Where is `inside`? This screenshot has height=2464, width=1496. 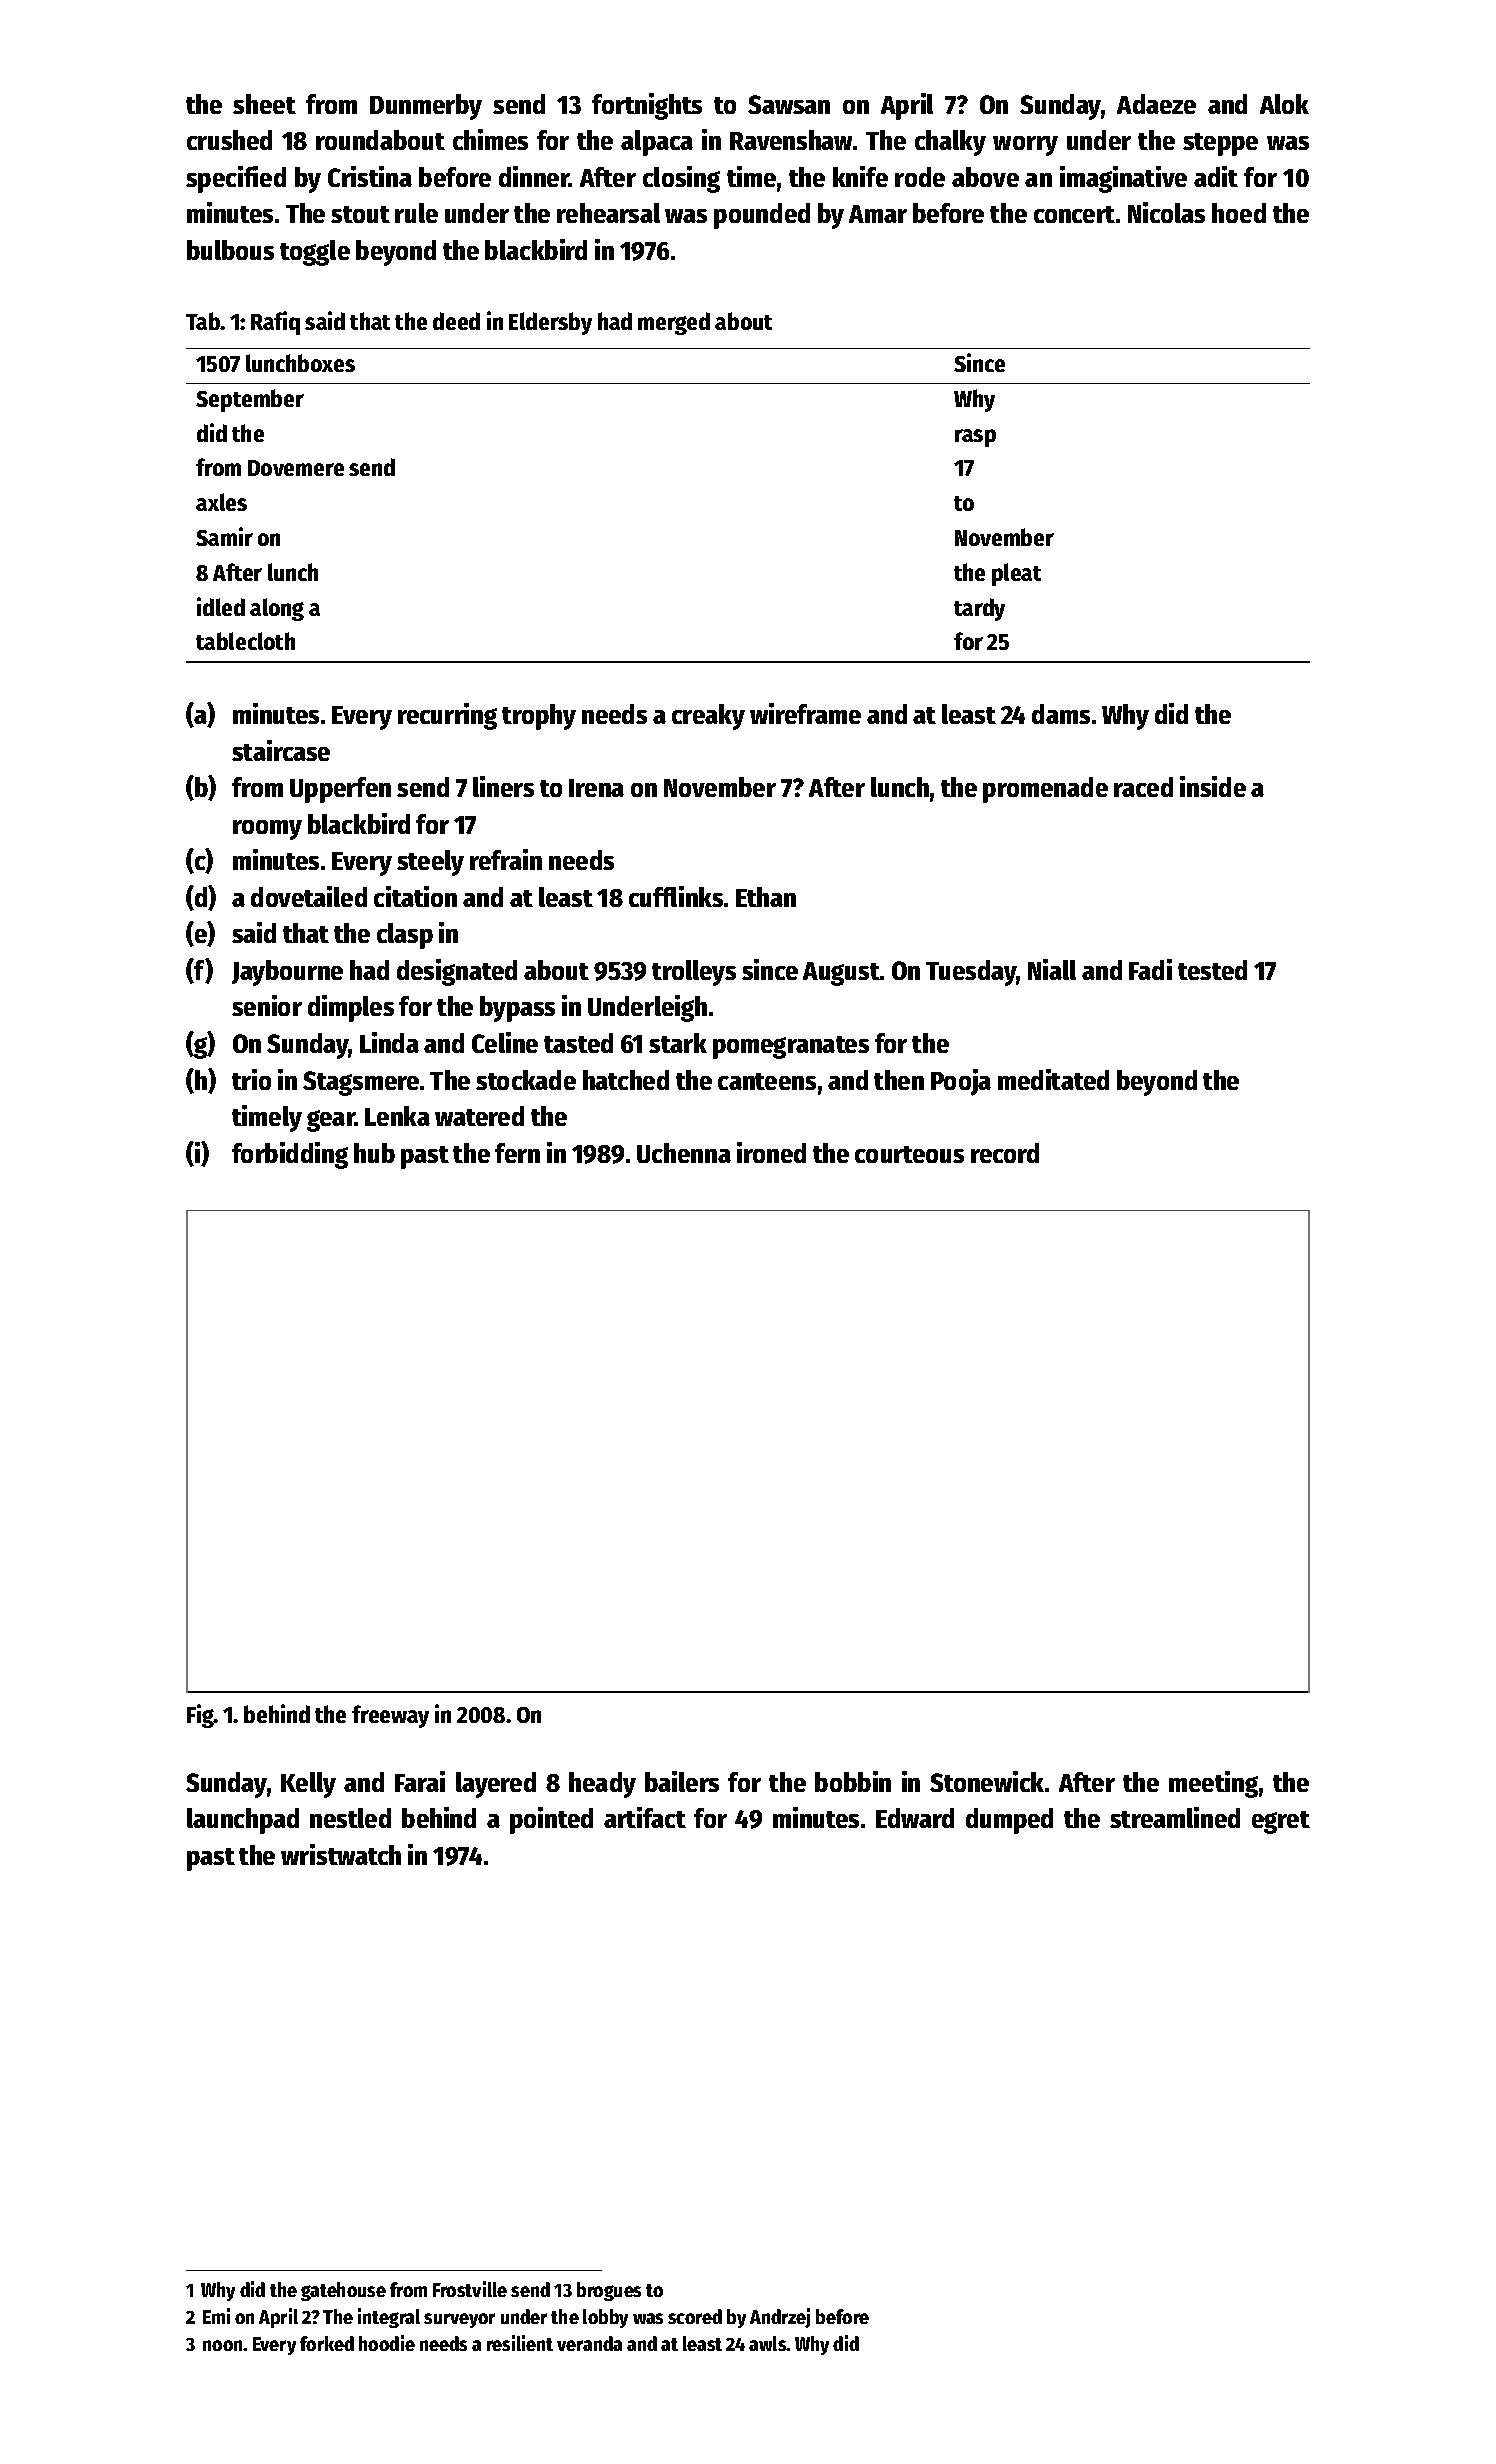 inside is located at coordinates (1213, 786).
